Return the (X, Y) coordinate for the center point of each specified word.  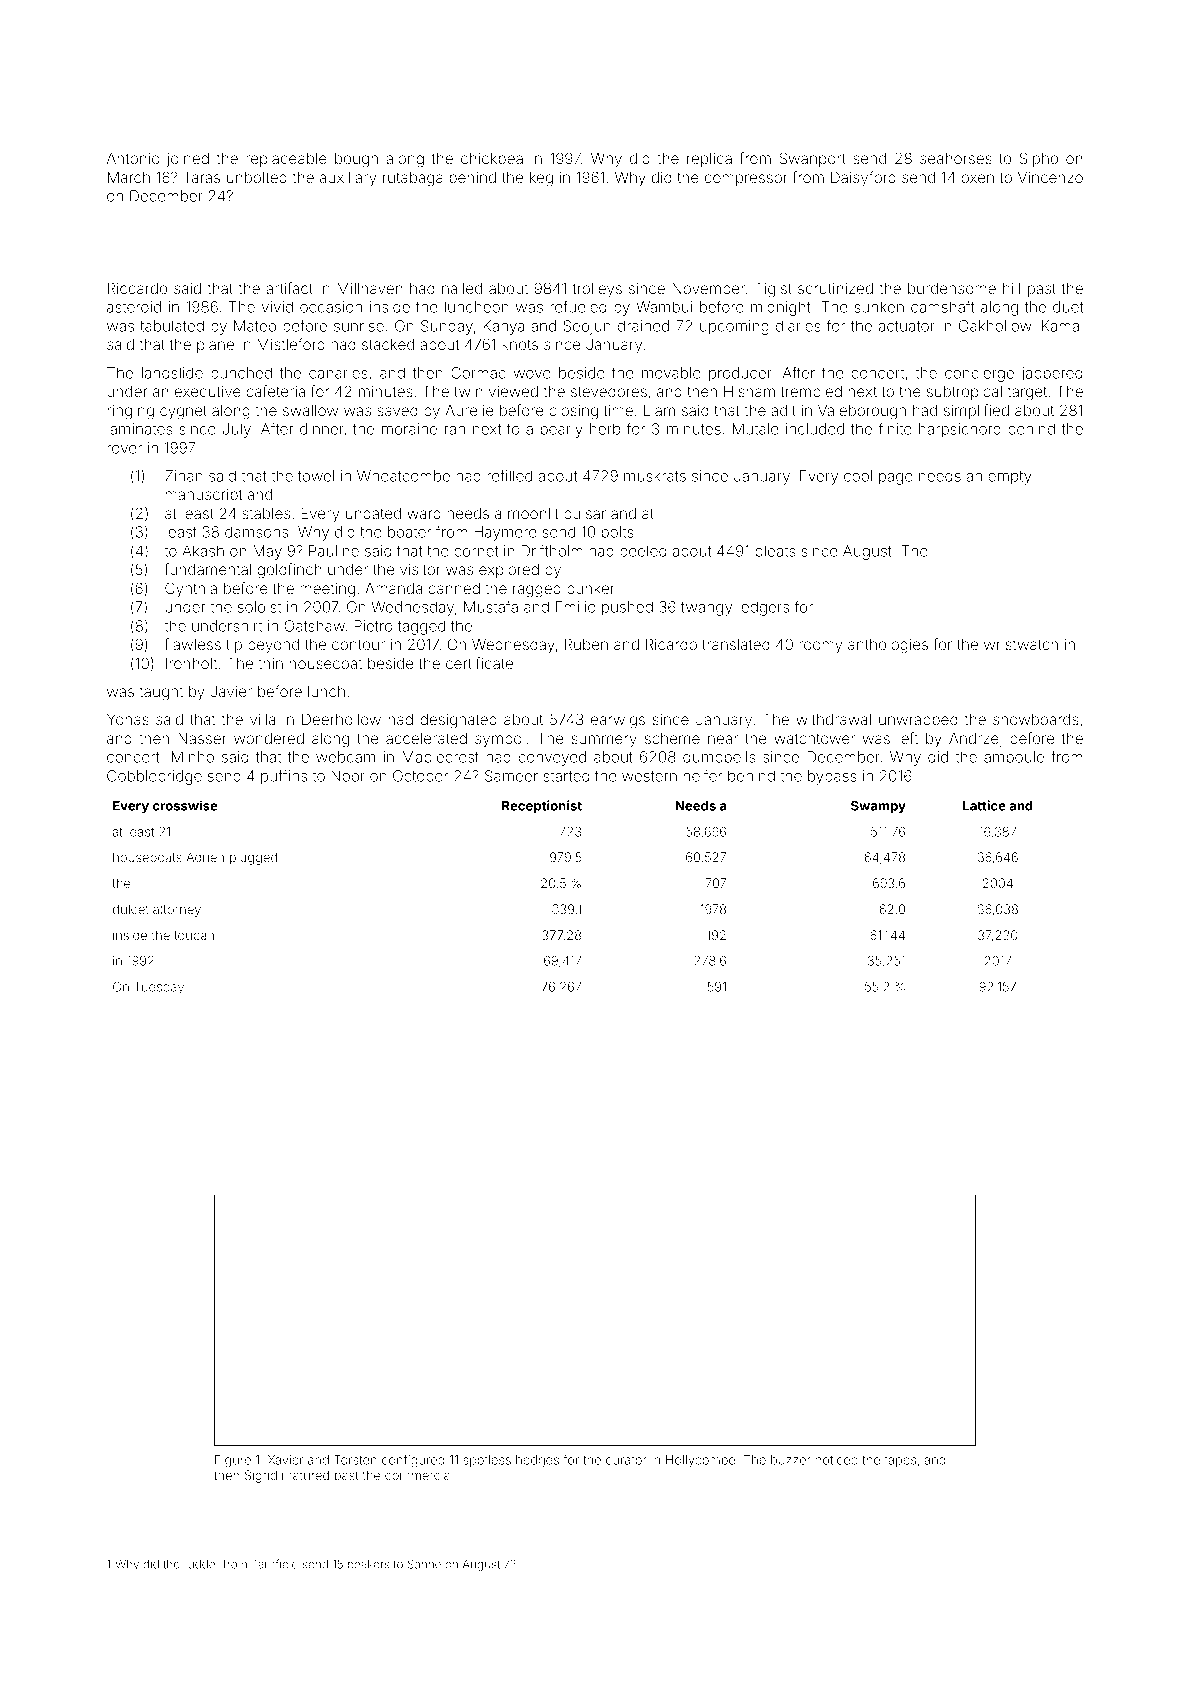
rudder (201, 1564)
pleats (775, 552)
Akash (203, 551)
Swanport (812, 159)
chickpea (492, 160)
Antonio (133, 158)
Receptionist (542, 806)
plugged (253, 858)
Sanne (424, 1564)
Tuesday (159, 988)
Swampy (878, 807)
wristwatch (1021, 644)
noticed (837, 1460)
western (649, 776)
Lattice (984, 805)
